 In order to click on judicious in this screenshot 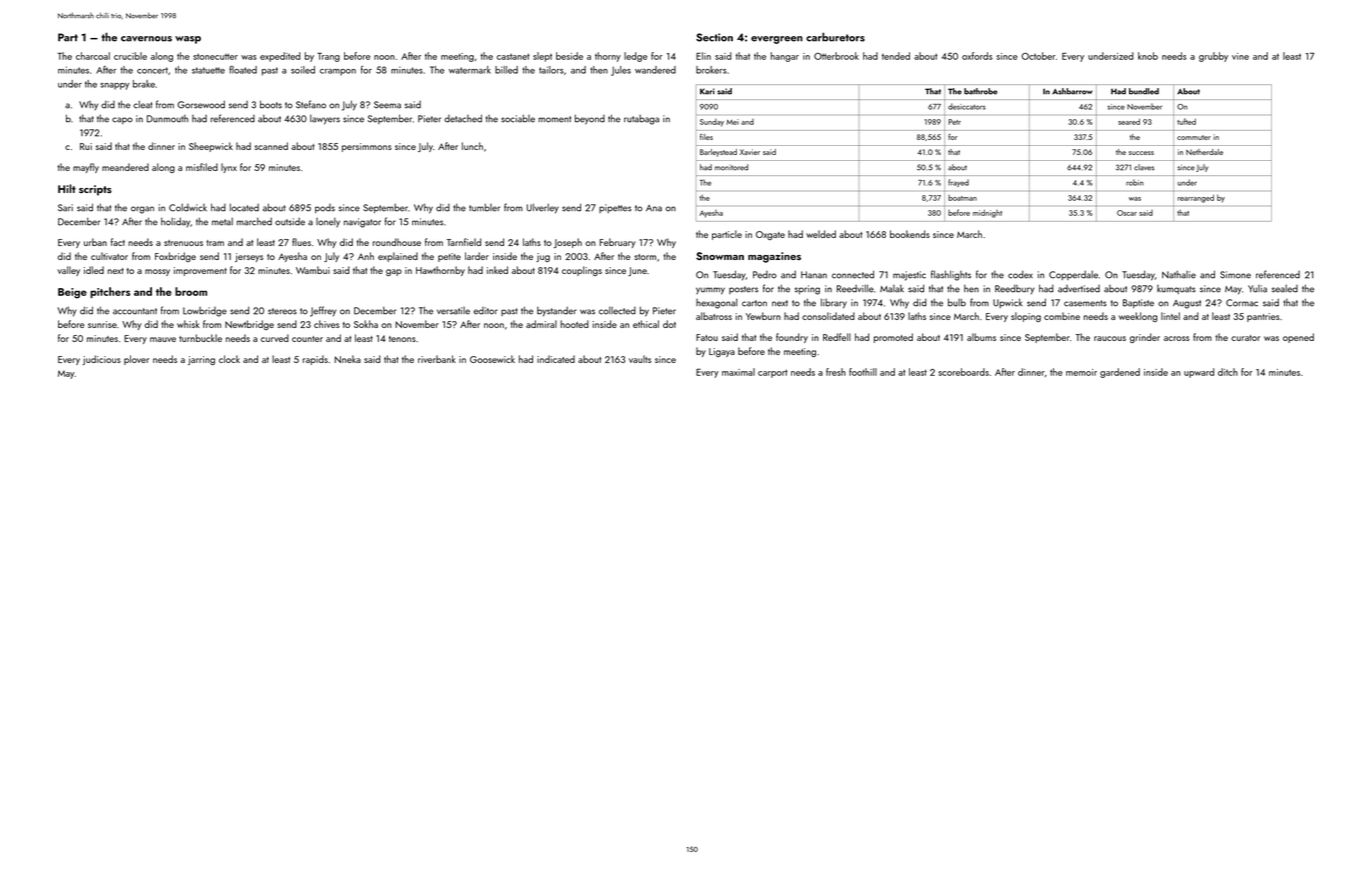, I will do `click(102, 360)`.
